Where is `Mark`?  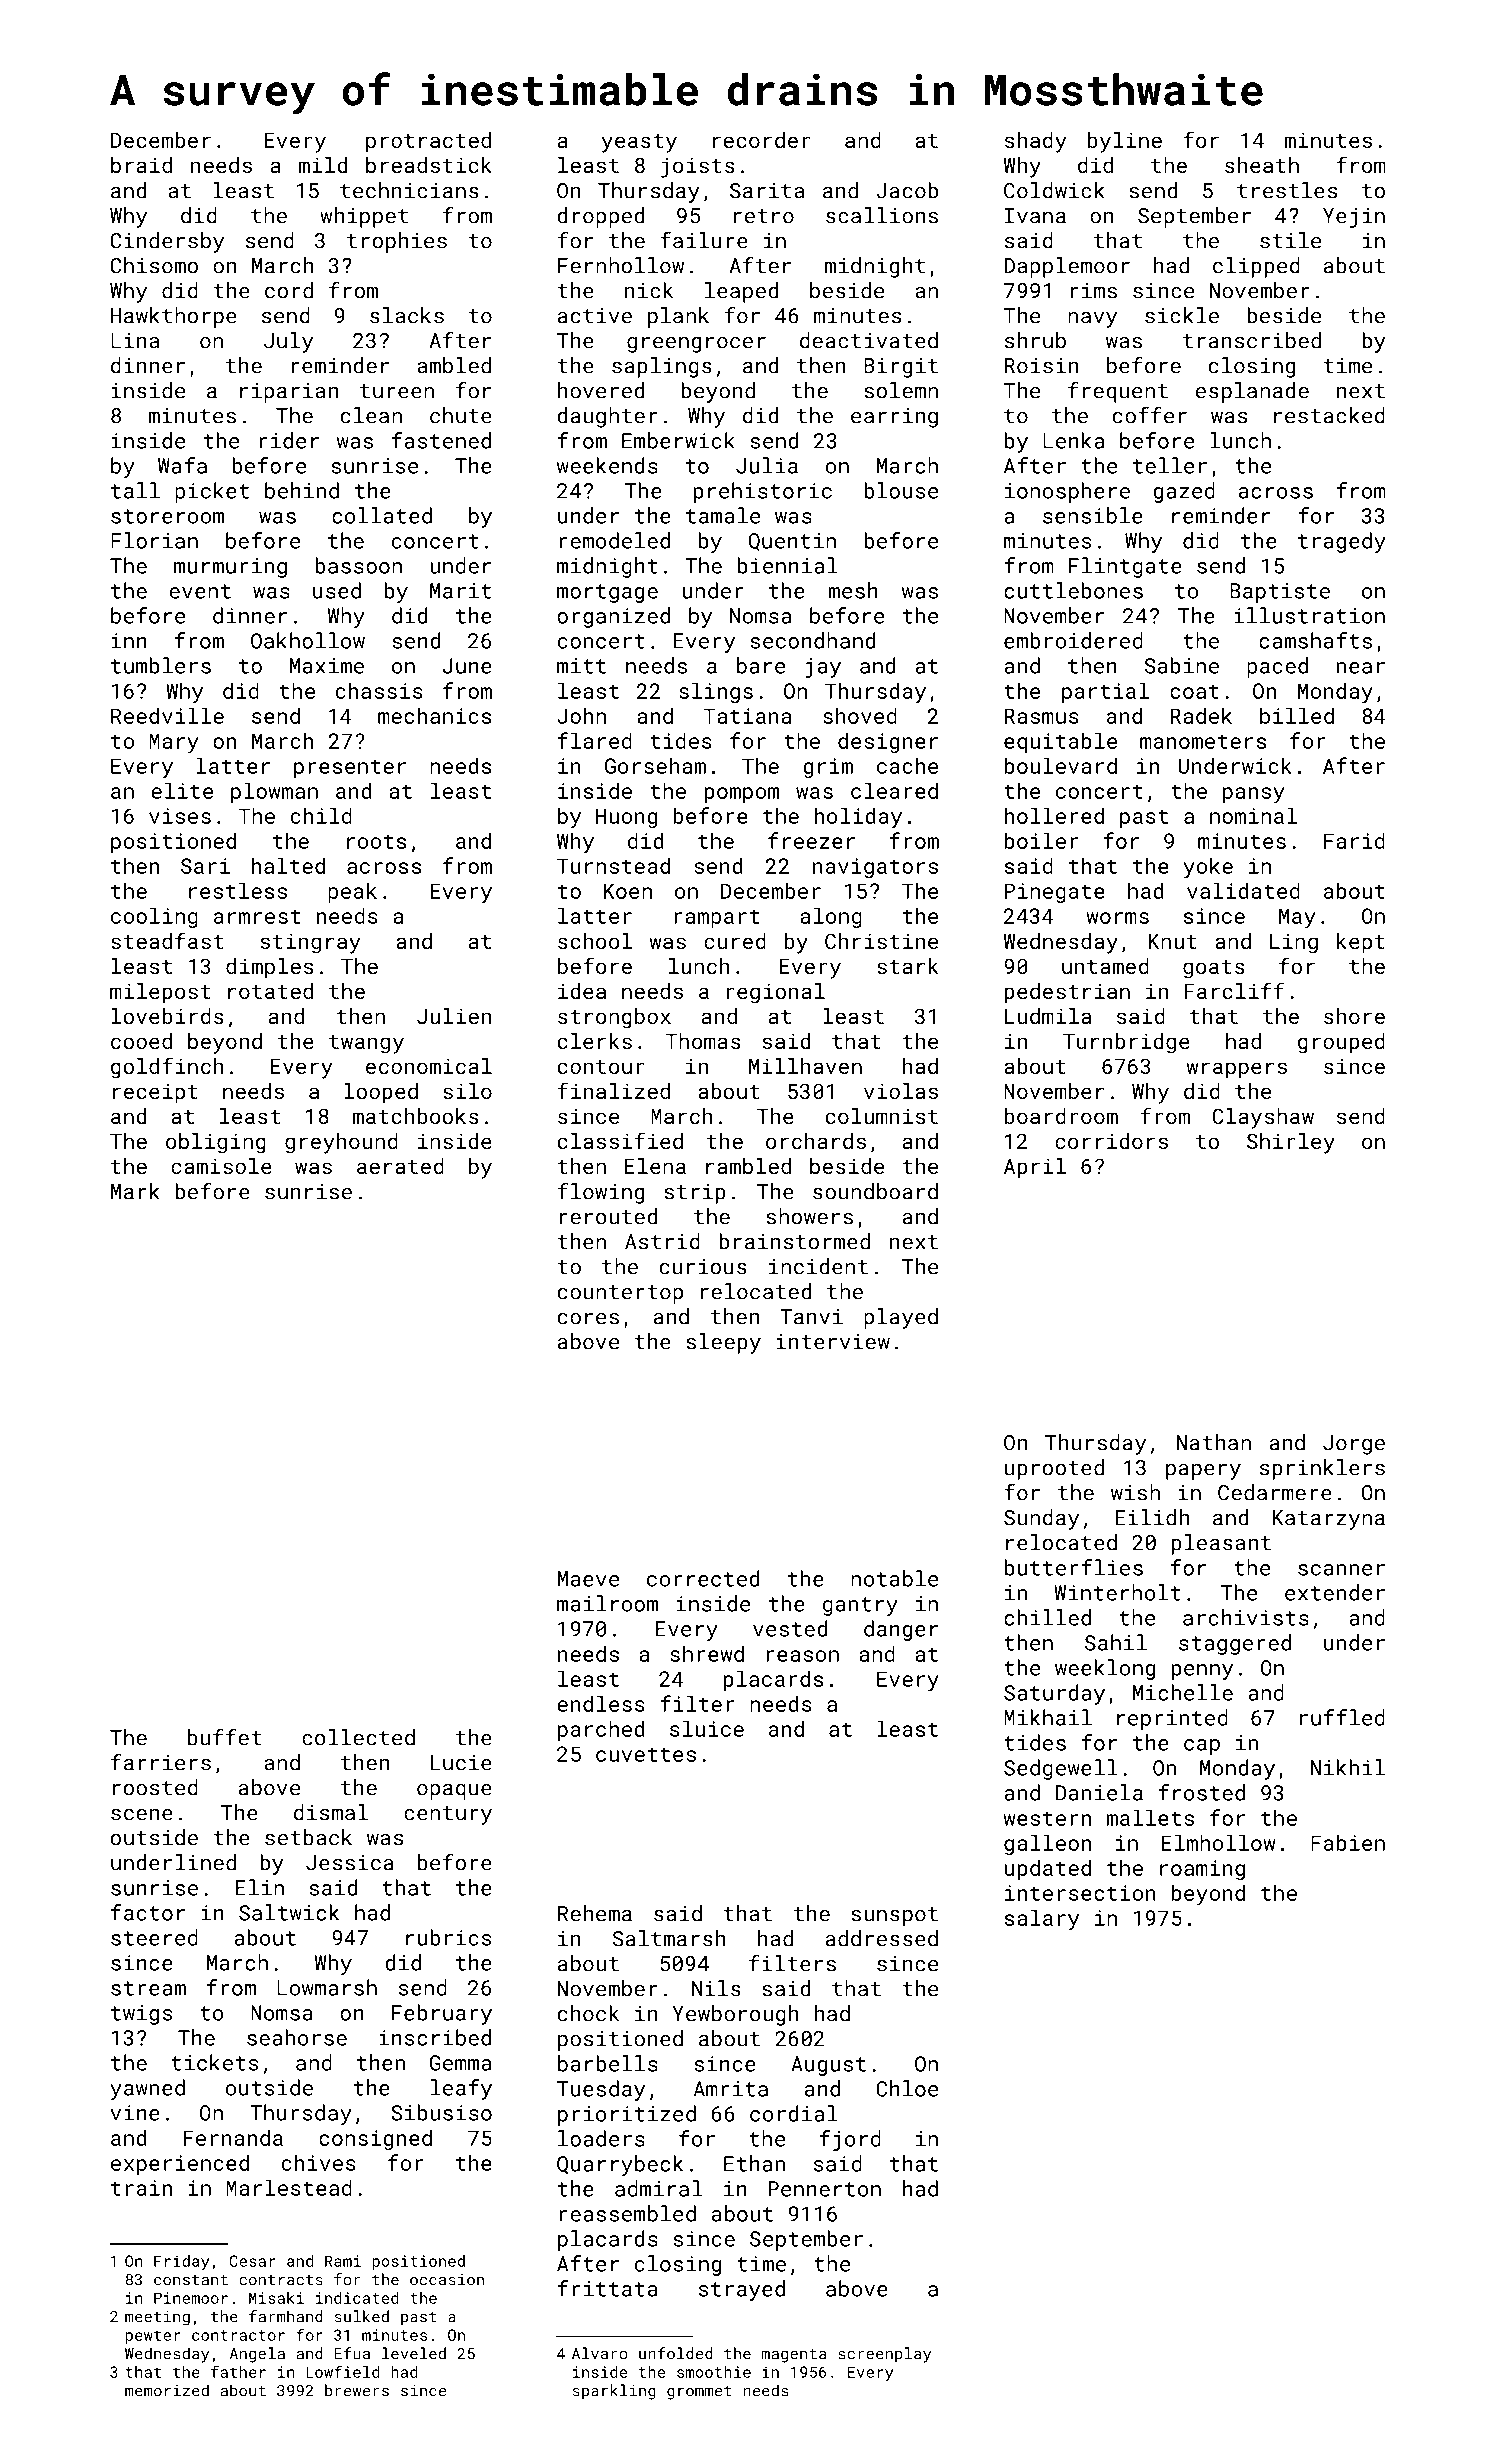
Mark is located at coordinates (135, 1191).
